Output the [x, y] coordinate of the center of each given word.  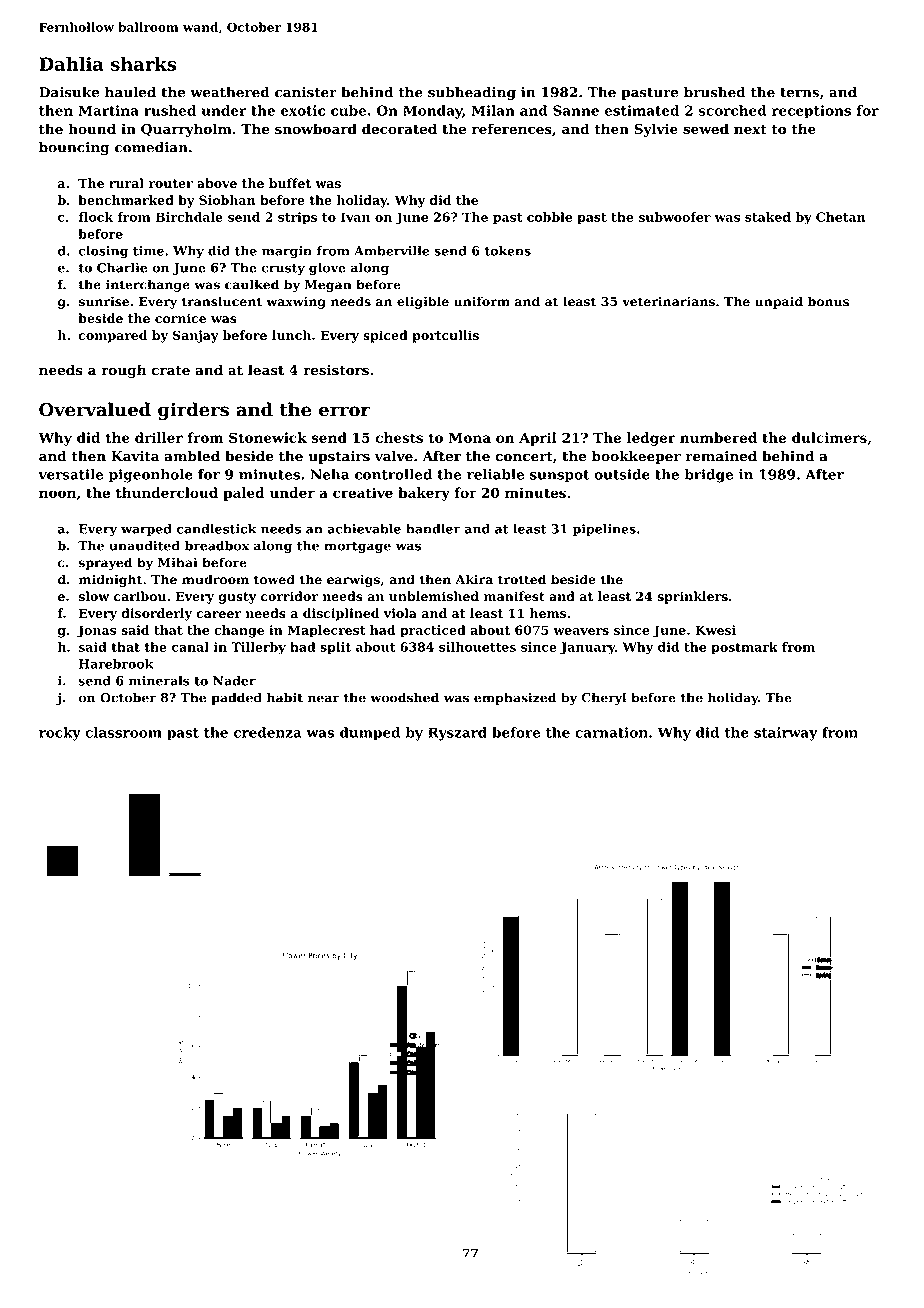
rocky [60, 734]
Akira [474, 579]
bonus [828, 301]
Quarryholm [186, 130]
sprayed [105, 563]
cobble [549, 217]
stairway [785, 734]
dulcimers [829, 437]
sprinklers [692, 597]
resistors [336, 370]
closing [103, 252]
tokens [508, 251]
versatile [70, 474]
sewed [706, 128]
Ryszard [457, 734]
